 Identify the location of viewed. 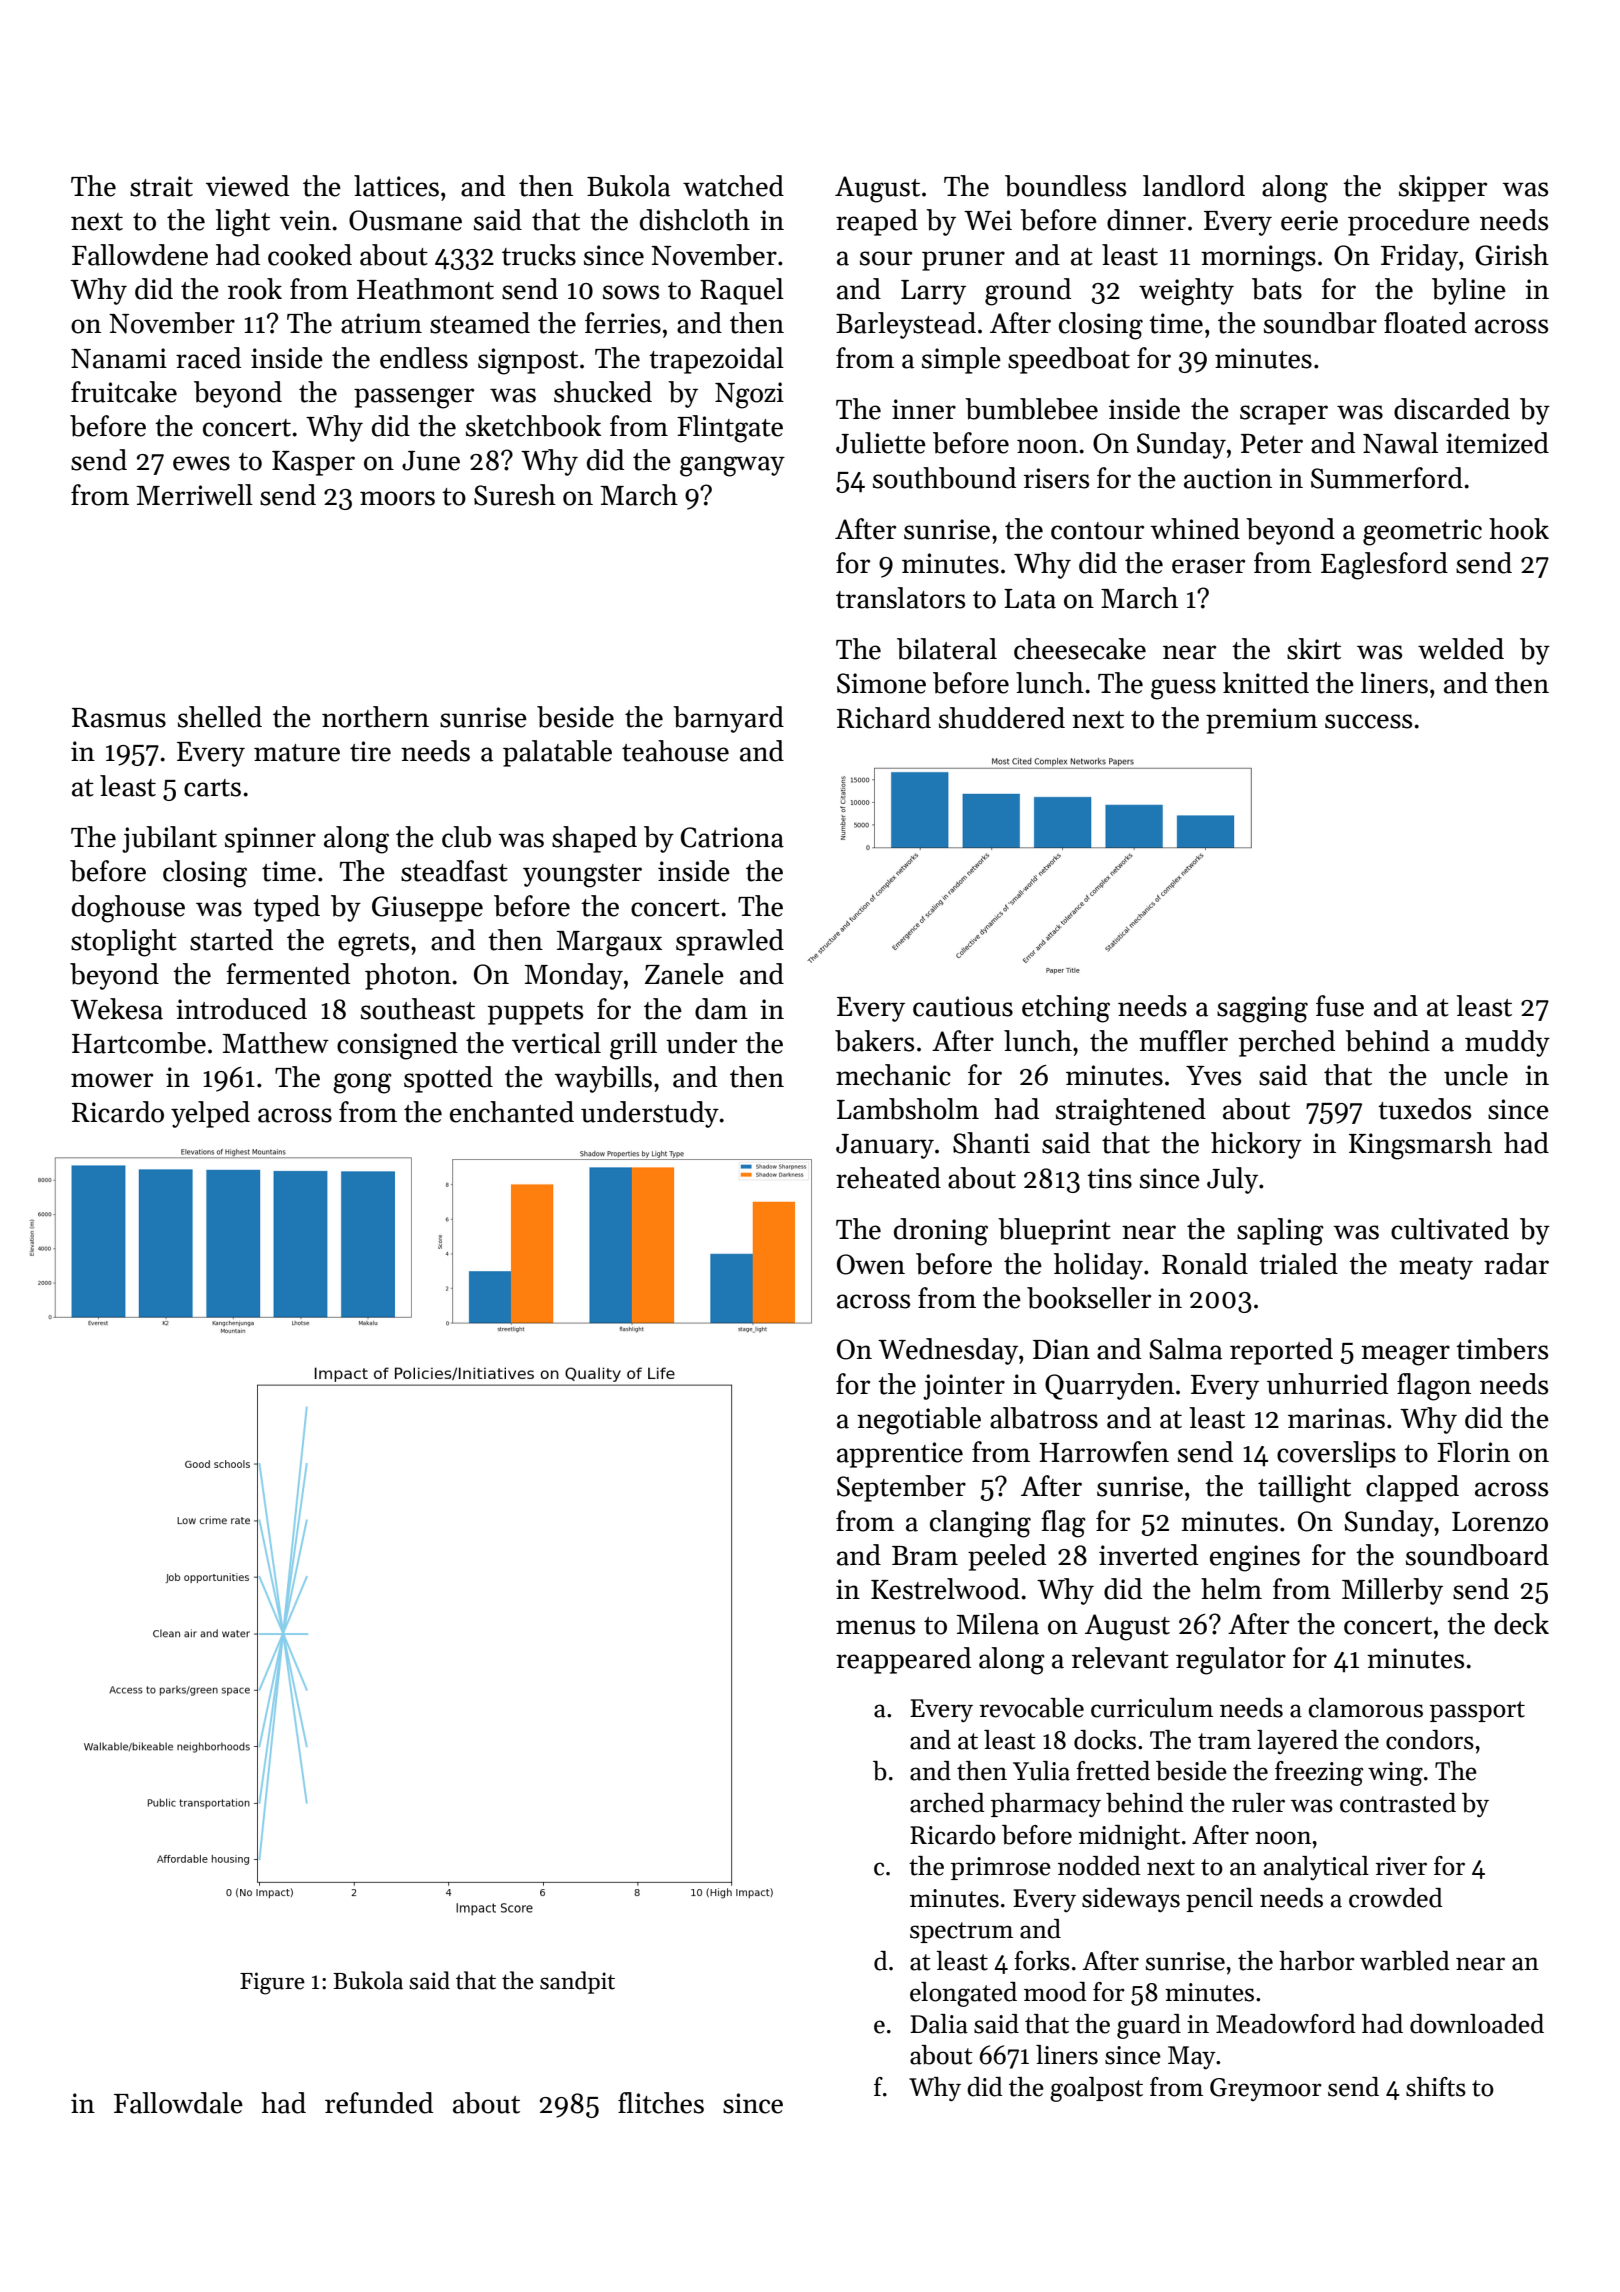
(247, 186).
